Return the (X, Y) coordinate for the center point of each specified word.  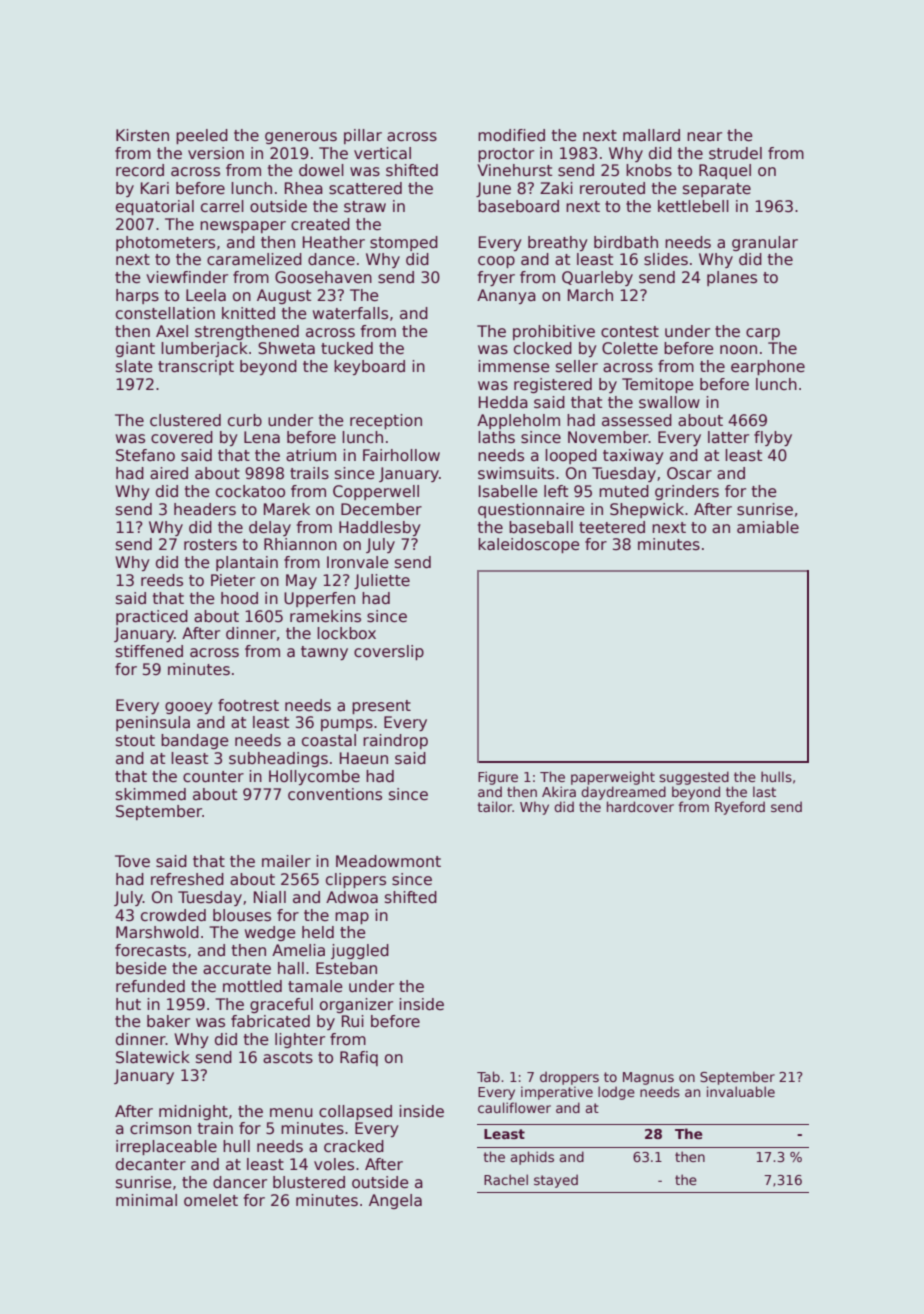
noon (738, 350)
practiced (152, 617)
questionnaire (531, 510)
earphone (768, 367)
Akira (559, 791)
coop (496, 262)
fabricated (270, 1021)
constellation (165, 313)
